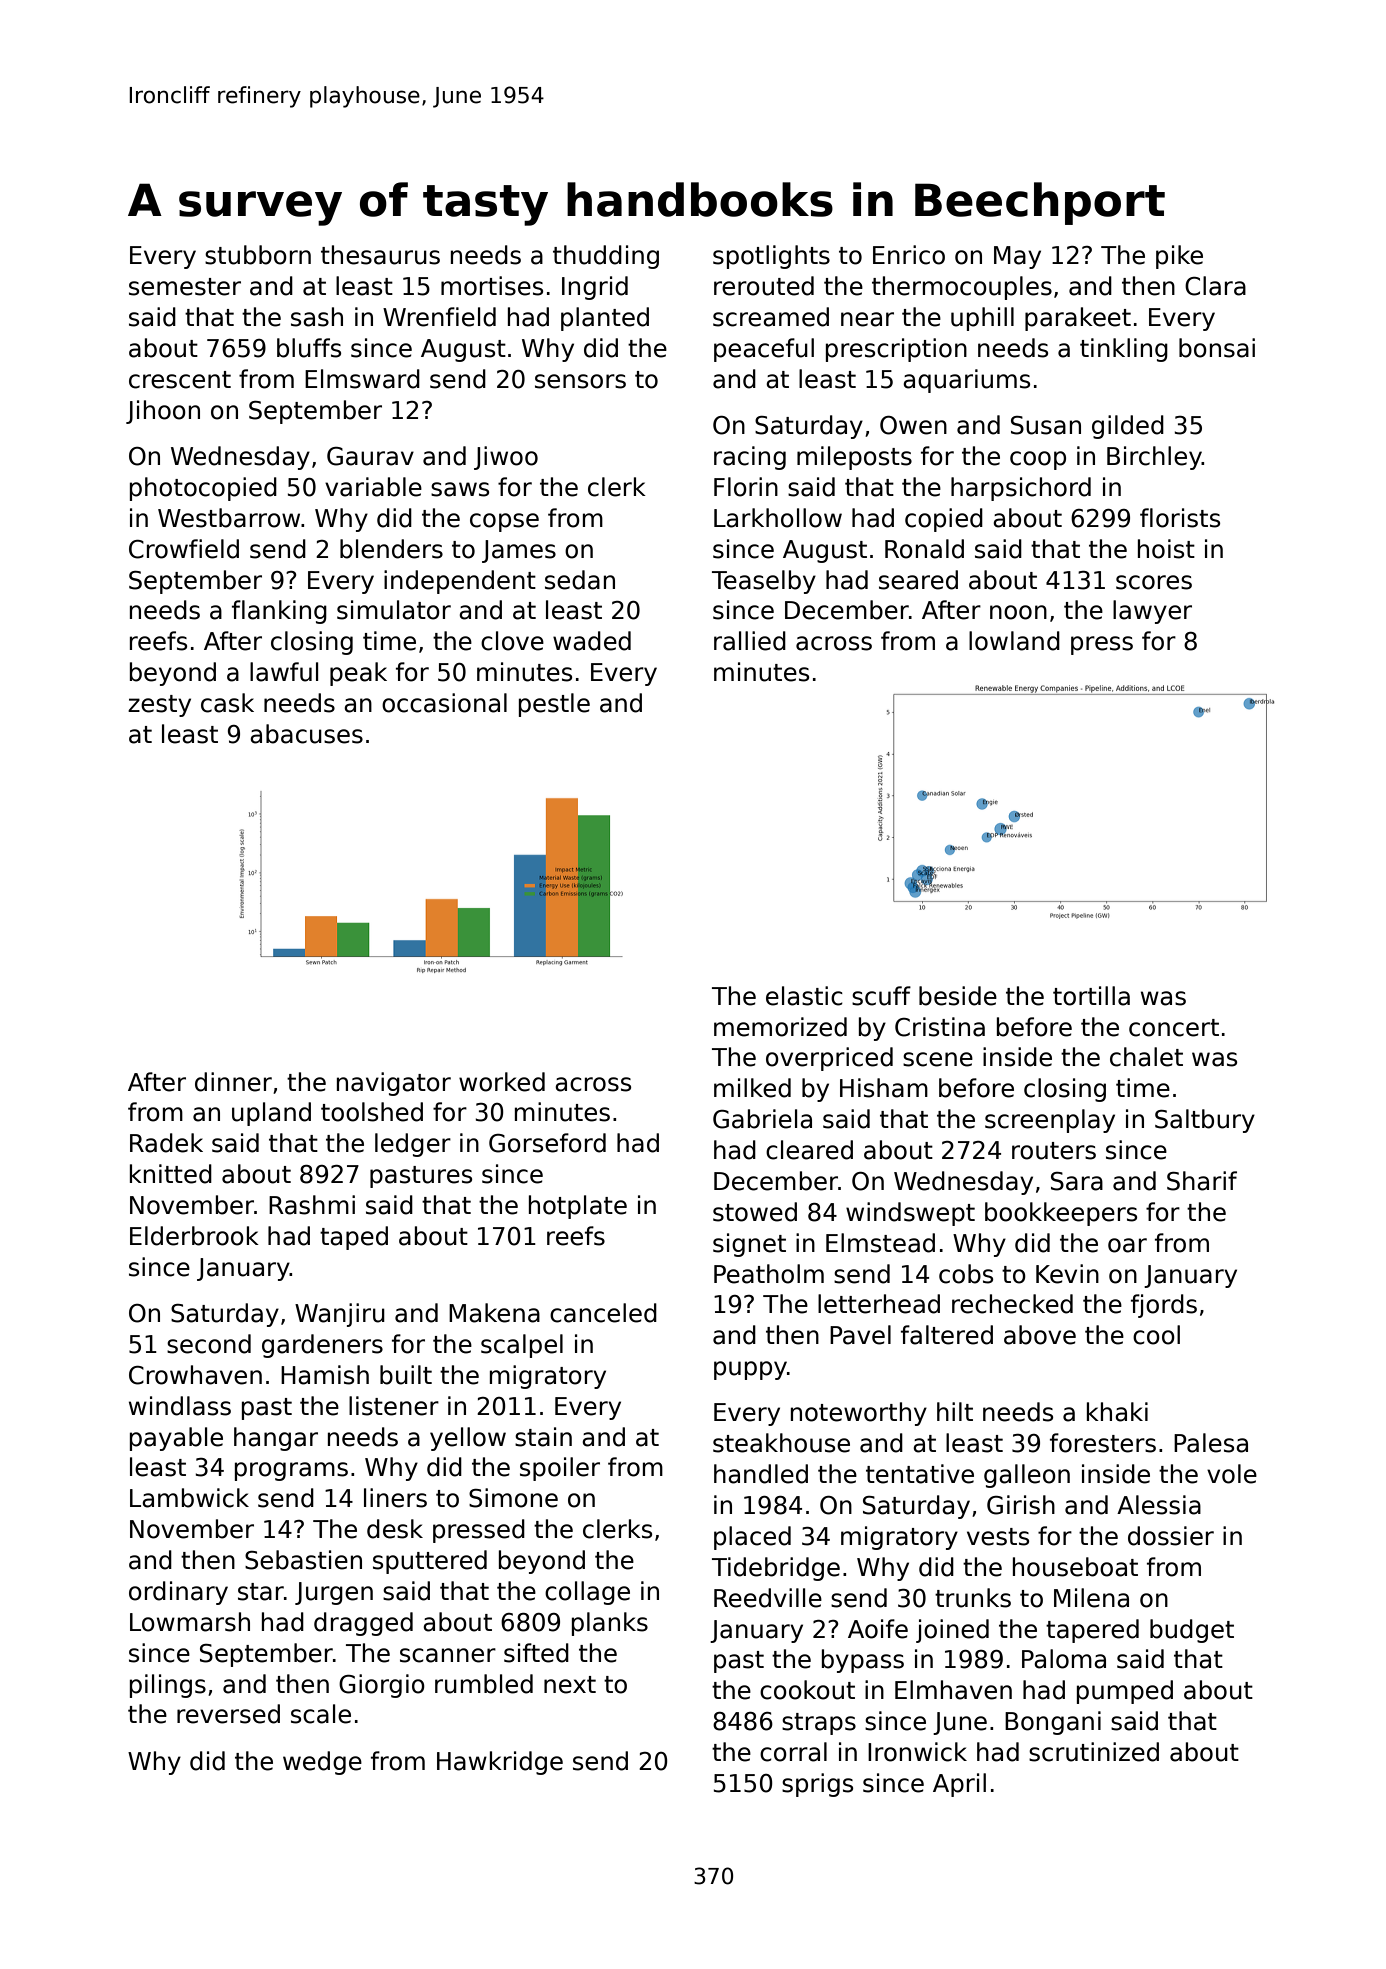 This document has height=1969, width=1386. What do you see at coordinates (918, 580) in the document?
I see `seared` at bounding box center [918, 580].
